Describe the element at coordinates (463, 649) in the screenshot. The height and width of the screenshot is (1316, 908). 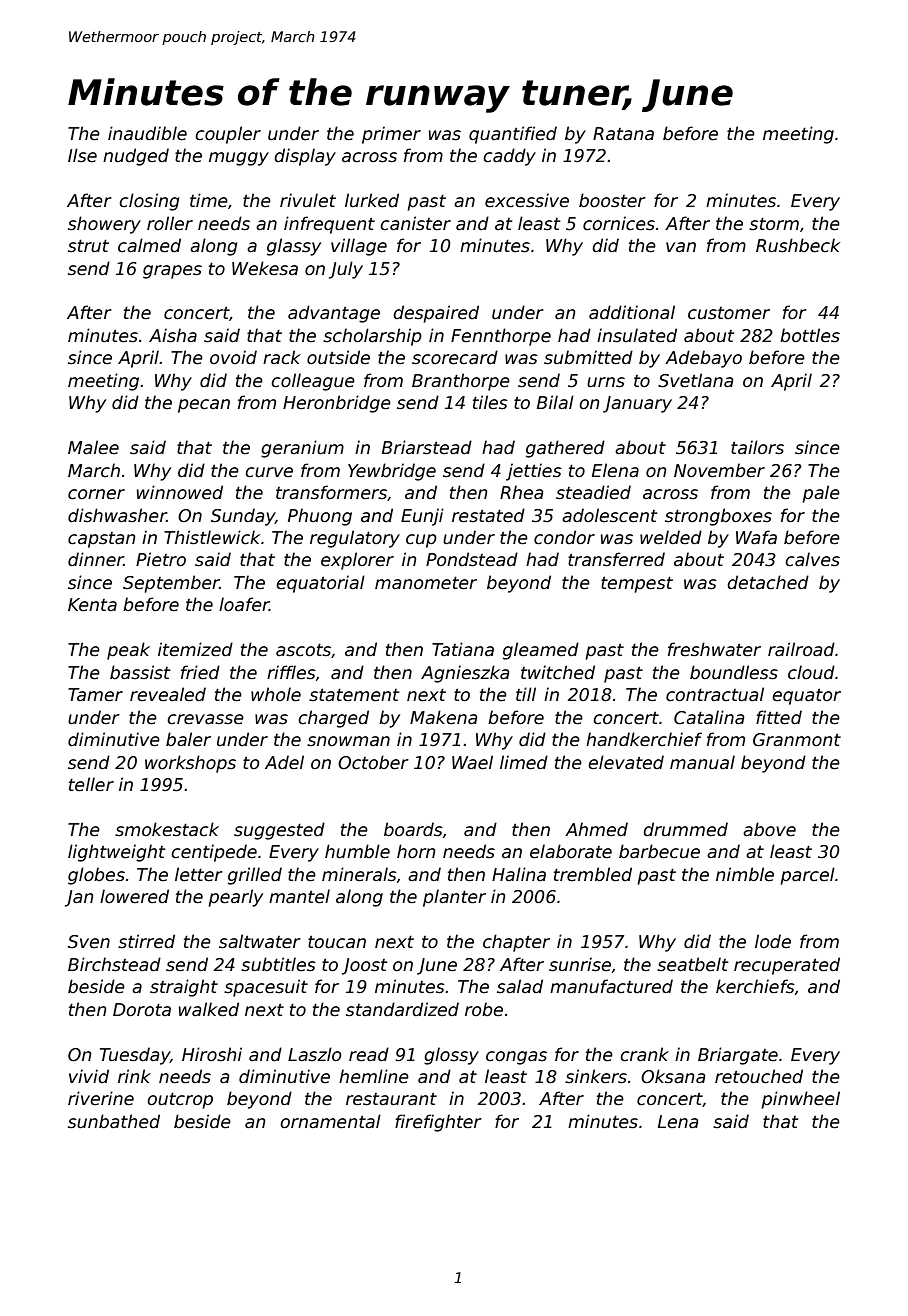
I see `Tatiana` at that location.
